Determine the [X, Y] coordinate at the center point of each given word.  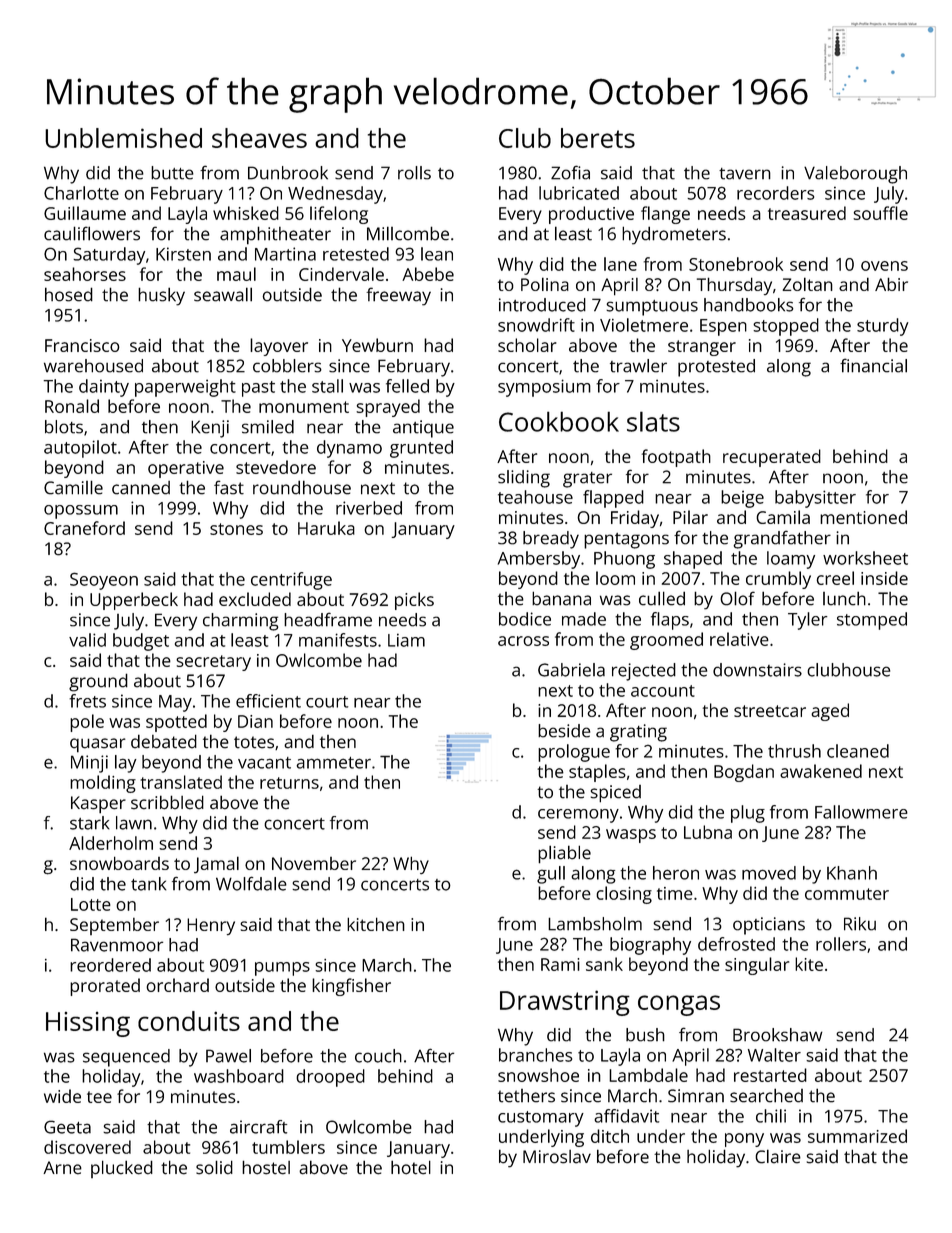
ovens [884, 266]
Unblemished [123, 138]
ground [98, 682]
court [327, 702]
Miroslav [557, 1157]
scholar [527, 345]
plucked [122, 1169]
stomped [872, 621]
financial [873, 365]
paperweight [185, 388]
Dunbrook [288, 173]
